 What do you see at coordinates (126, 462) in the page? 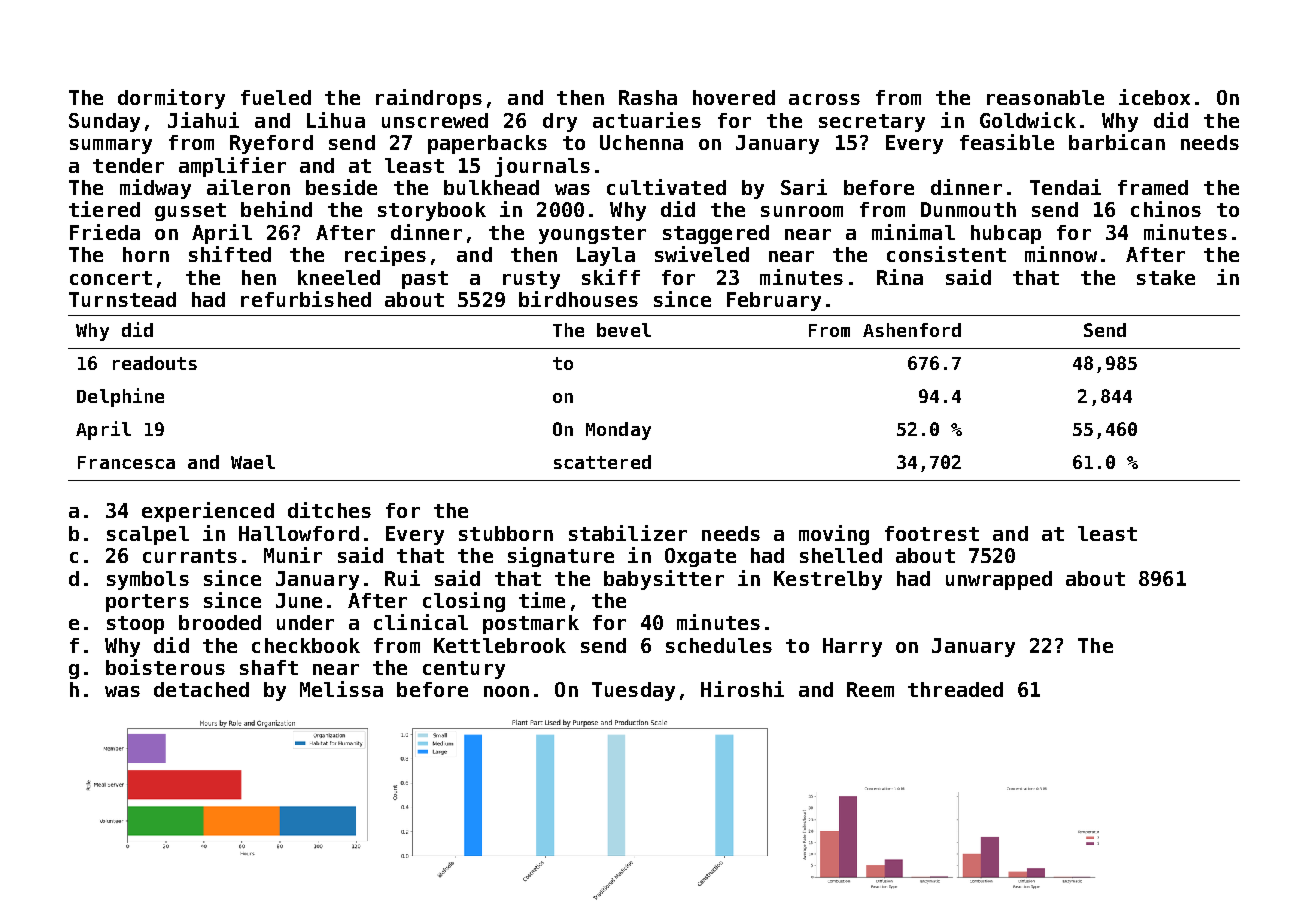
I see `Francesca` at bounding box center [126, 462].
